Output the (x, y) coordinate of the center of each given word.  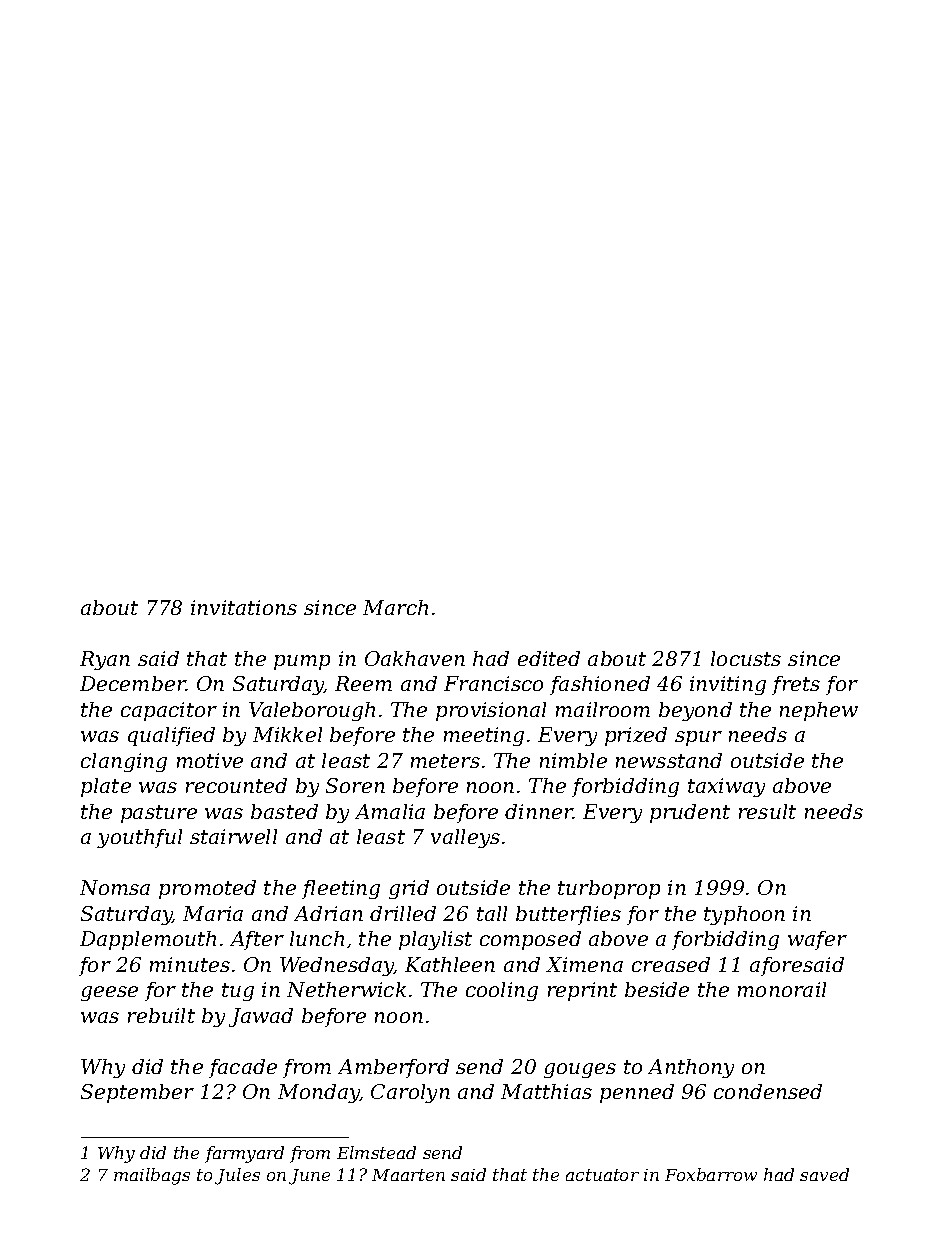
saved (824, 1174)
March (395, 607)
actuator (602, 1175)
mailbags (152, 1176)
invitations (244, 607)
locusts (746, 658)
